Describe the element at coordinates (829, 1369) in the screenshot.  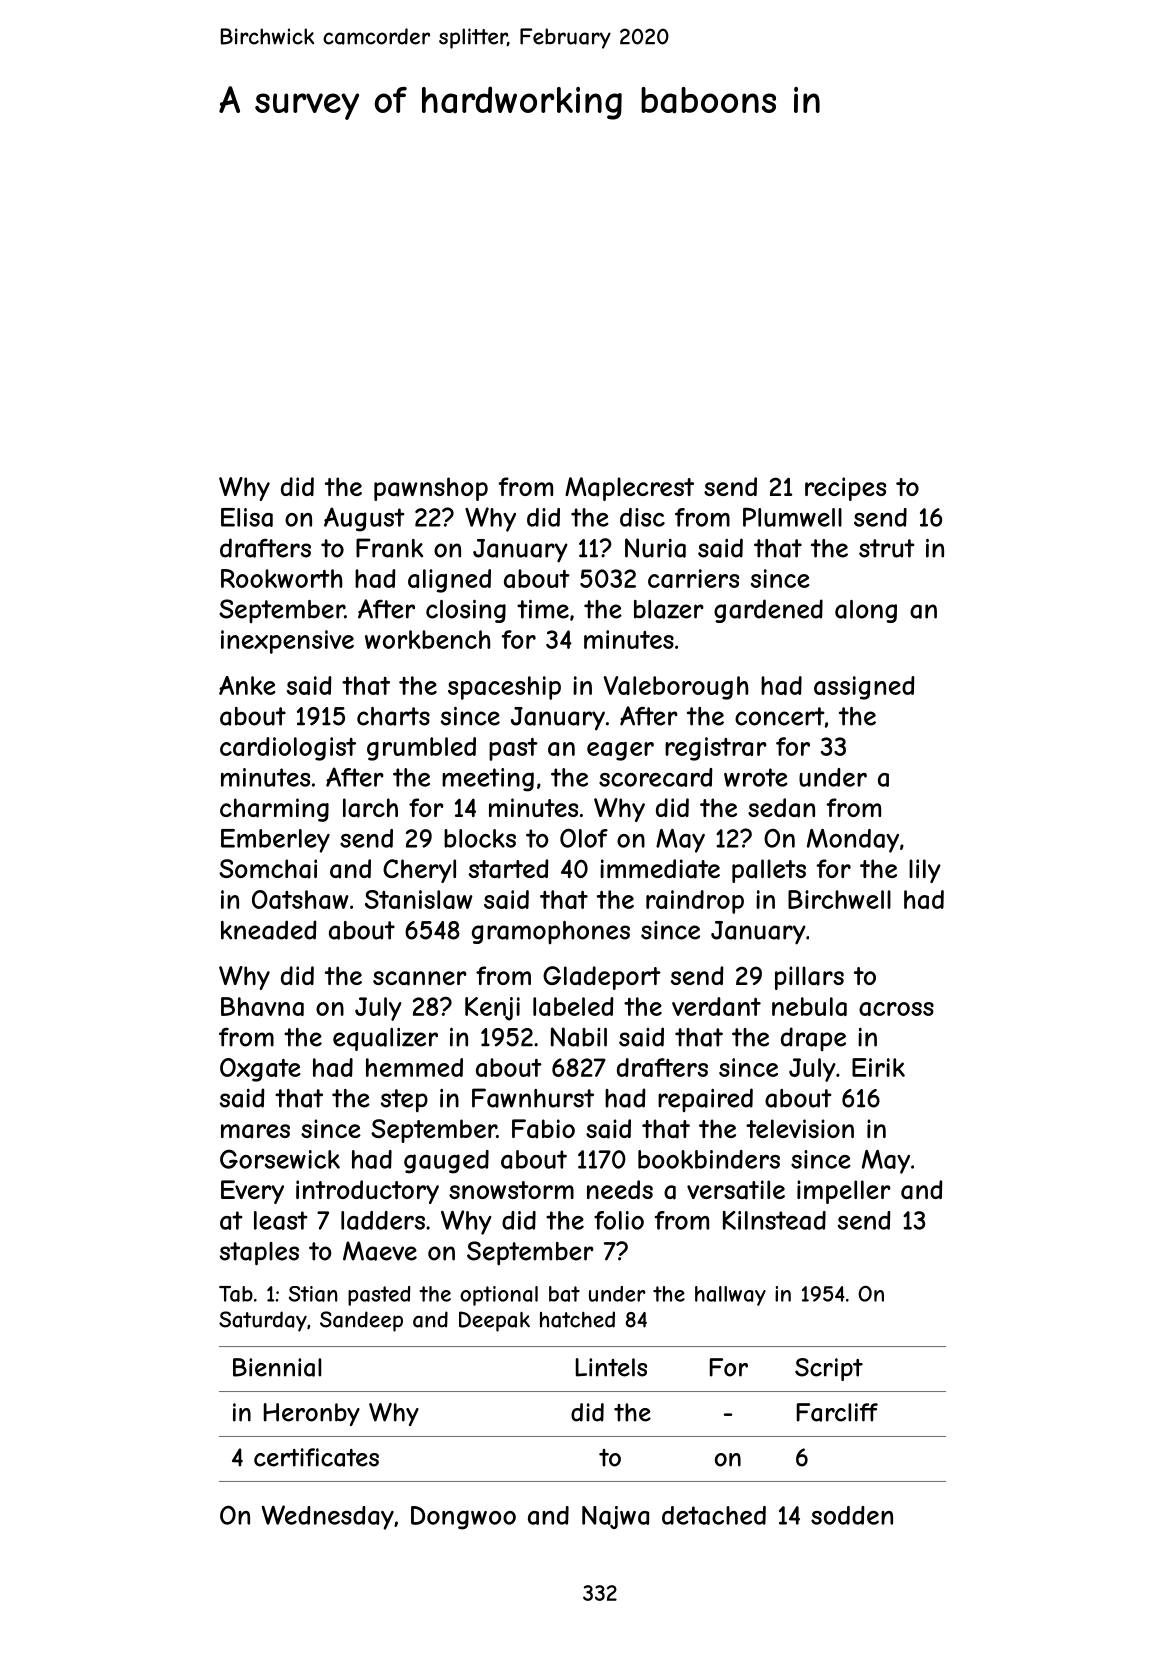
I see `Script` at that location.
